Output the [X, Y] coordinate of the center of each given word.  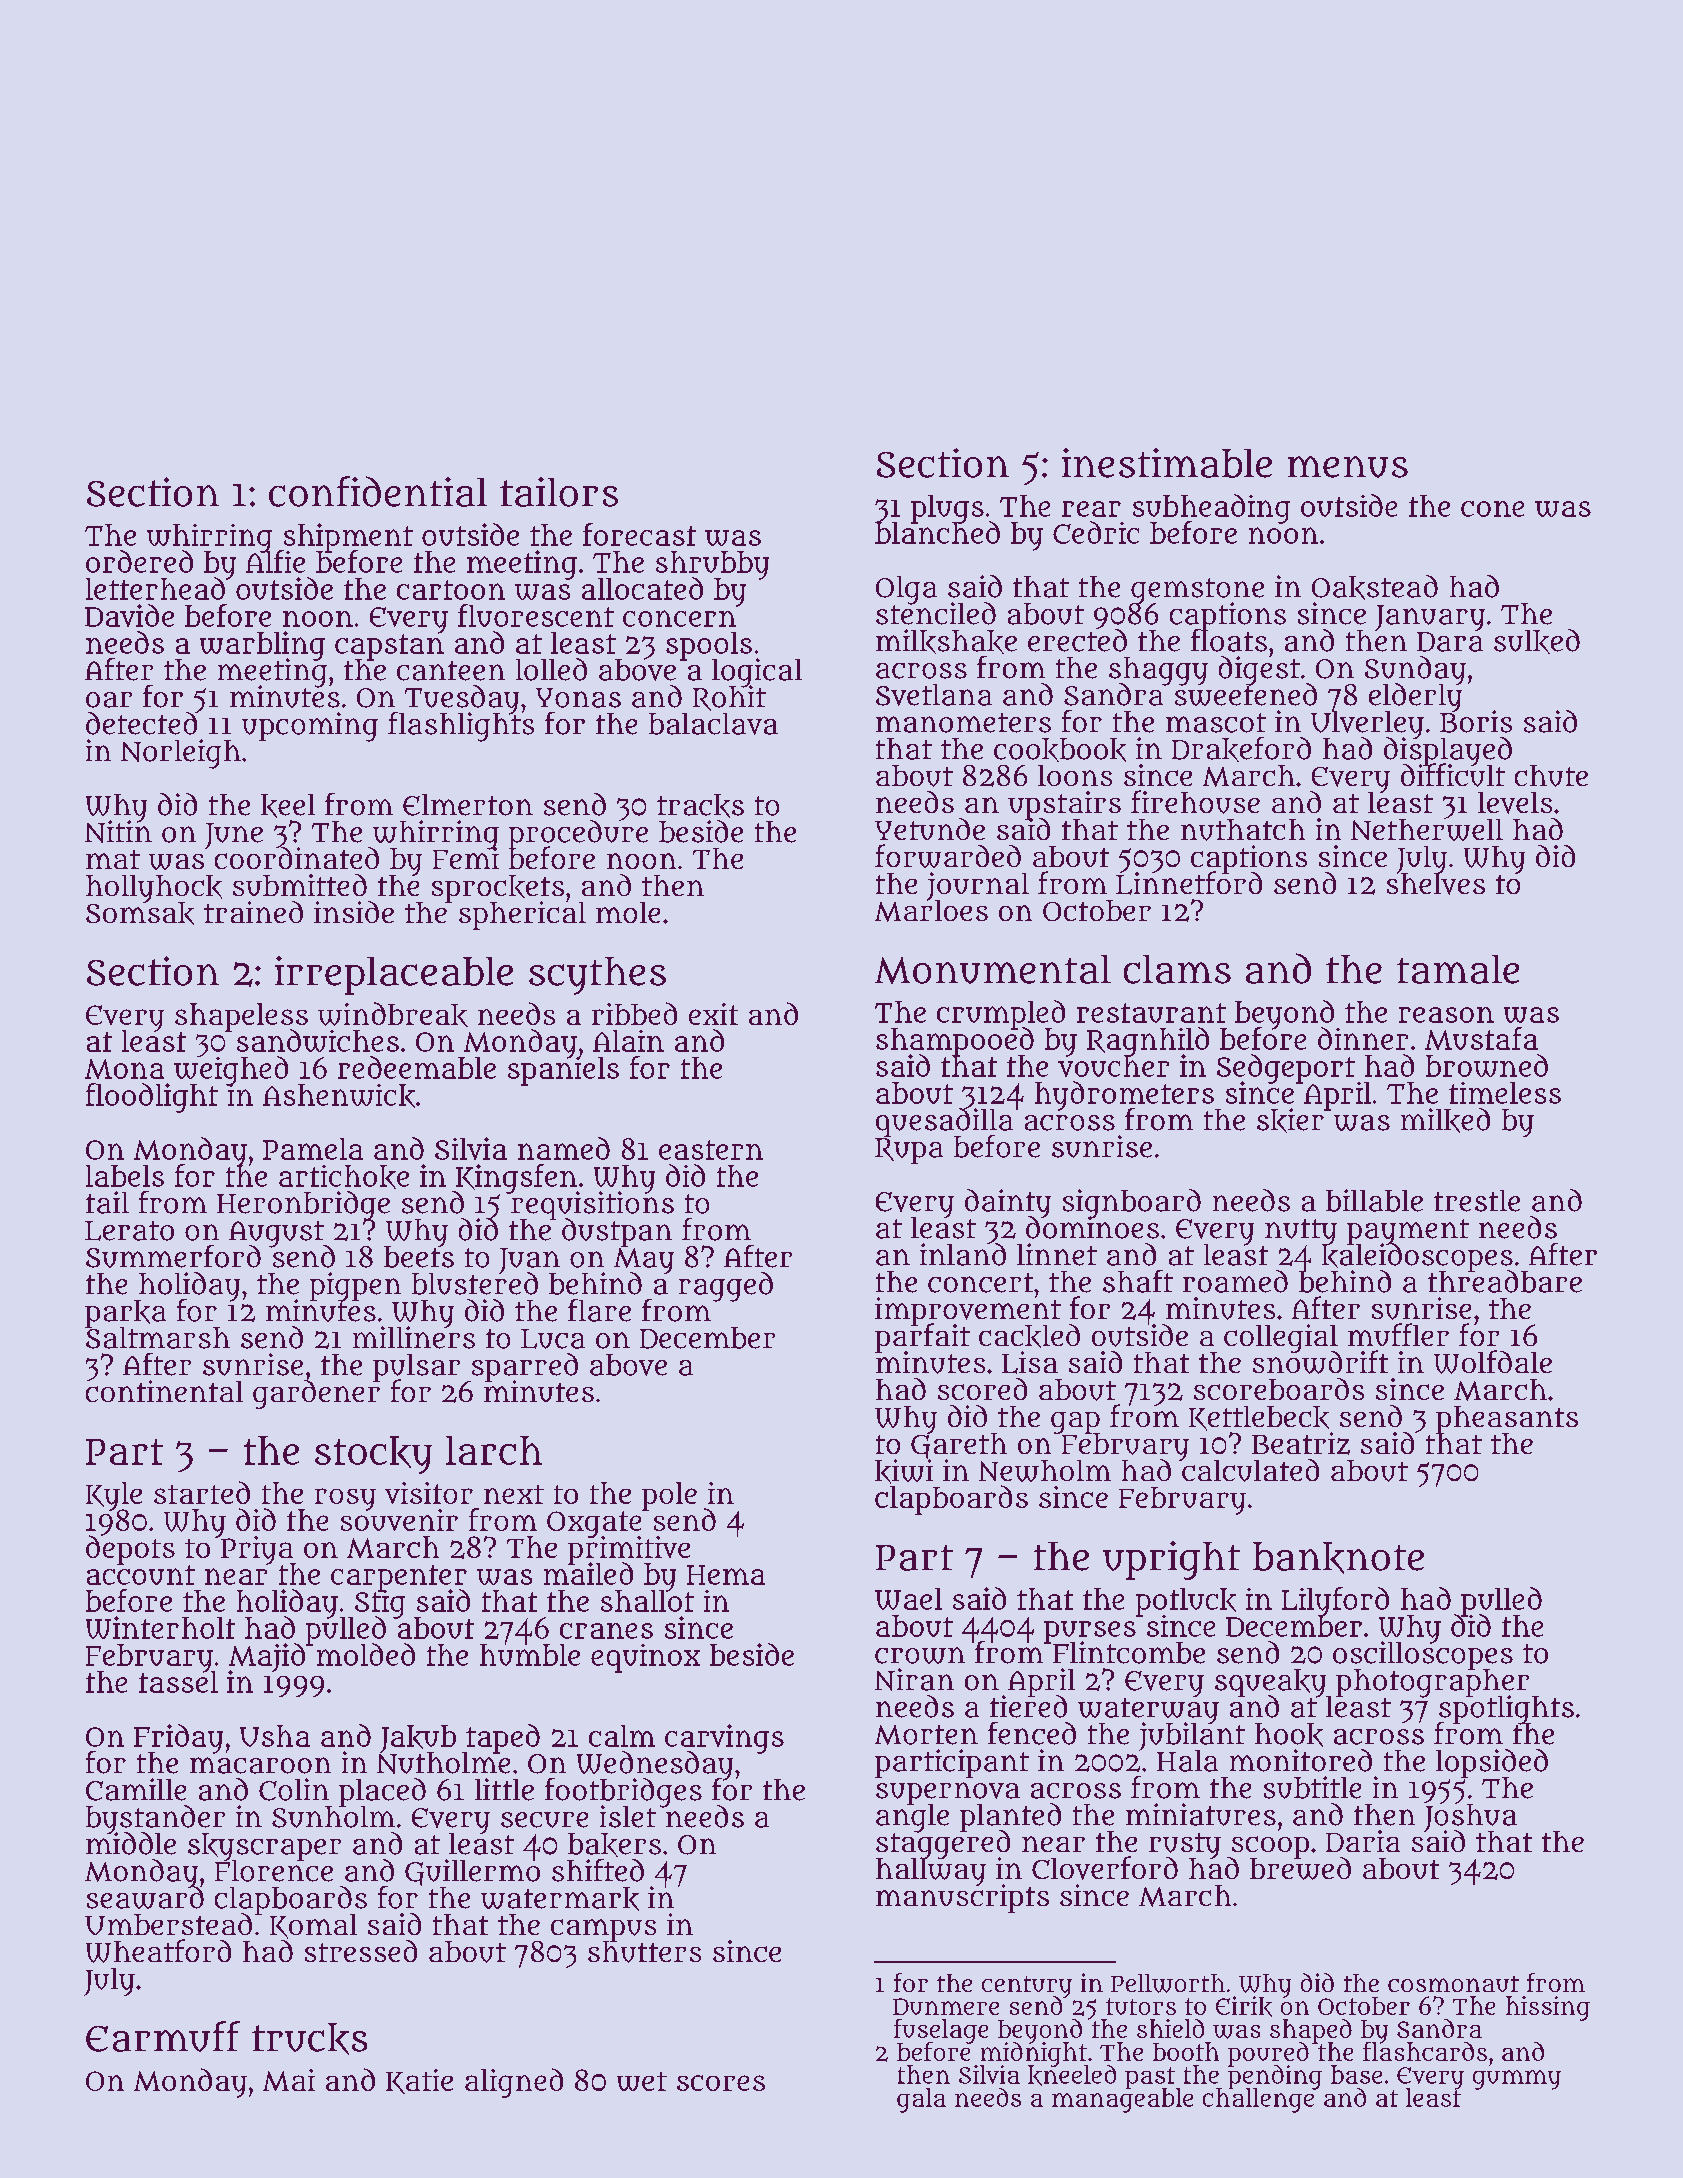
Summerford [173, 1256]
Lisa [1030, 1362]
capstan [389, 647]
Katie [419, 2081]
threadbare [1505, 1282]
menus [1348, 467]
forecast [639, 534]
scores [721, 2083]
